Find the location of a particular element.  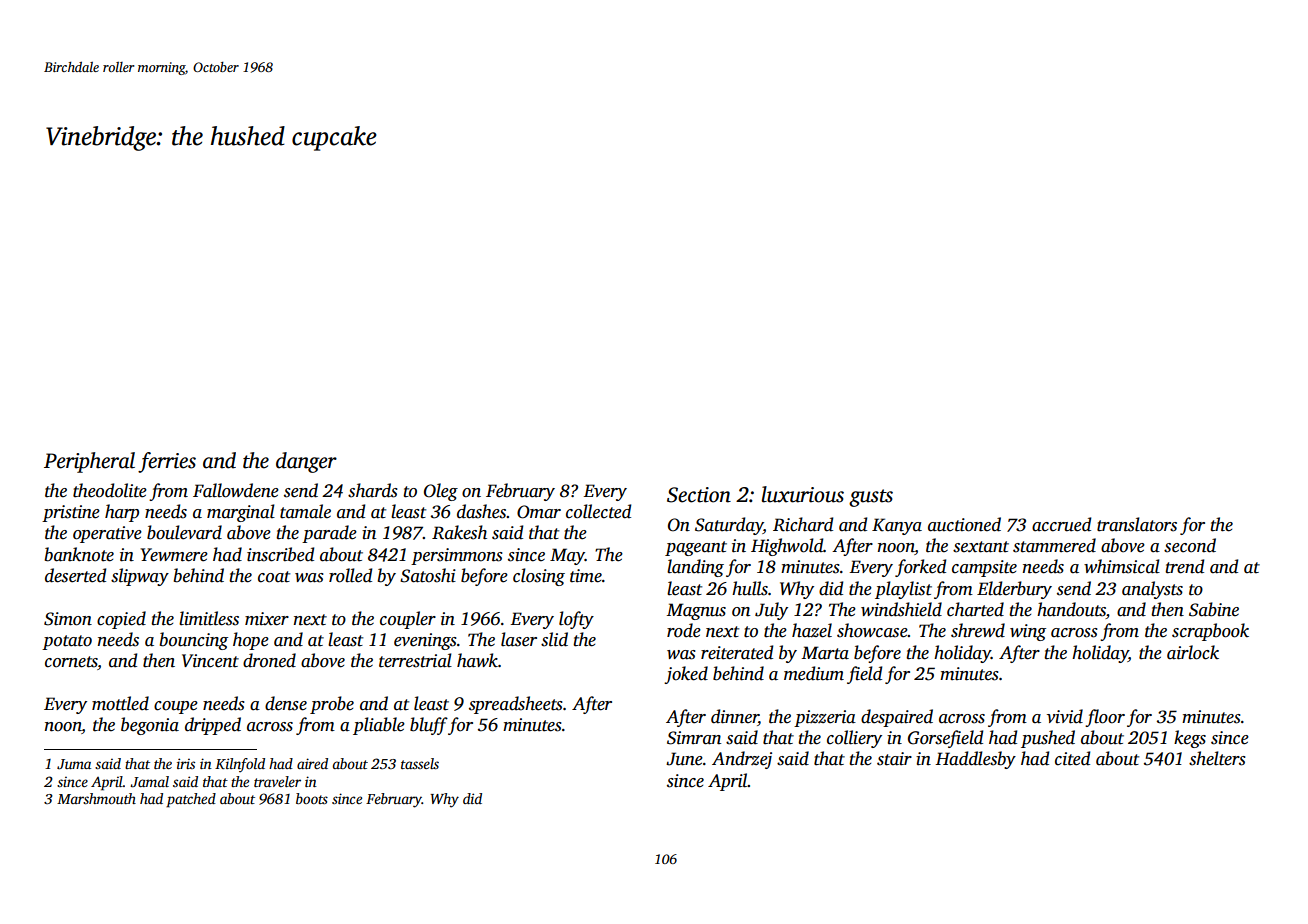

Oleg is located at coordinates (441, 492).
